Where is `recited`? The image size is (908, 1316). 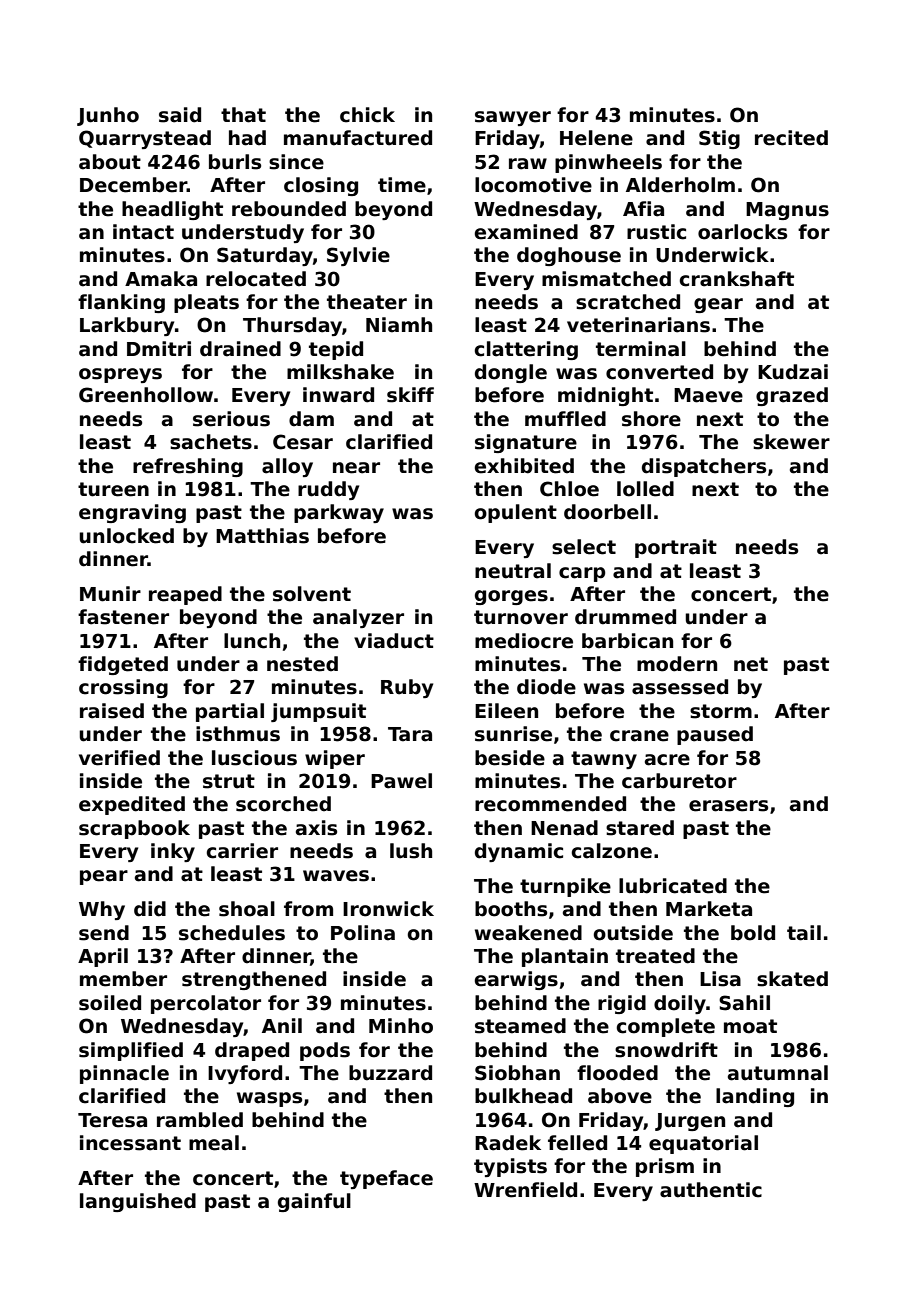 recited is located at coordinates (791, 138).
